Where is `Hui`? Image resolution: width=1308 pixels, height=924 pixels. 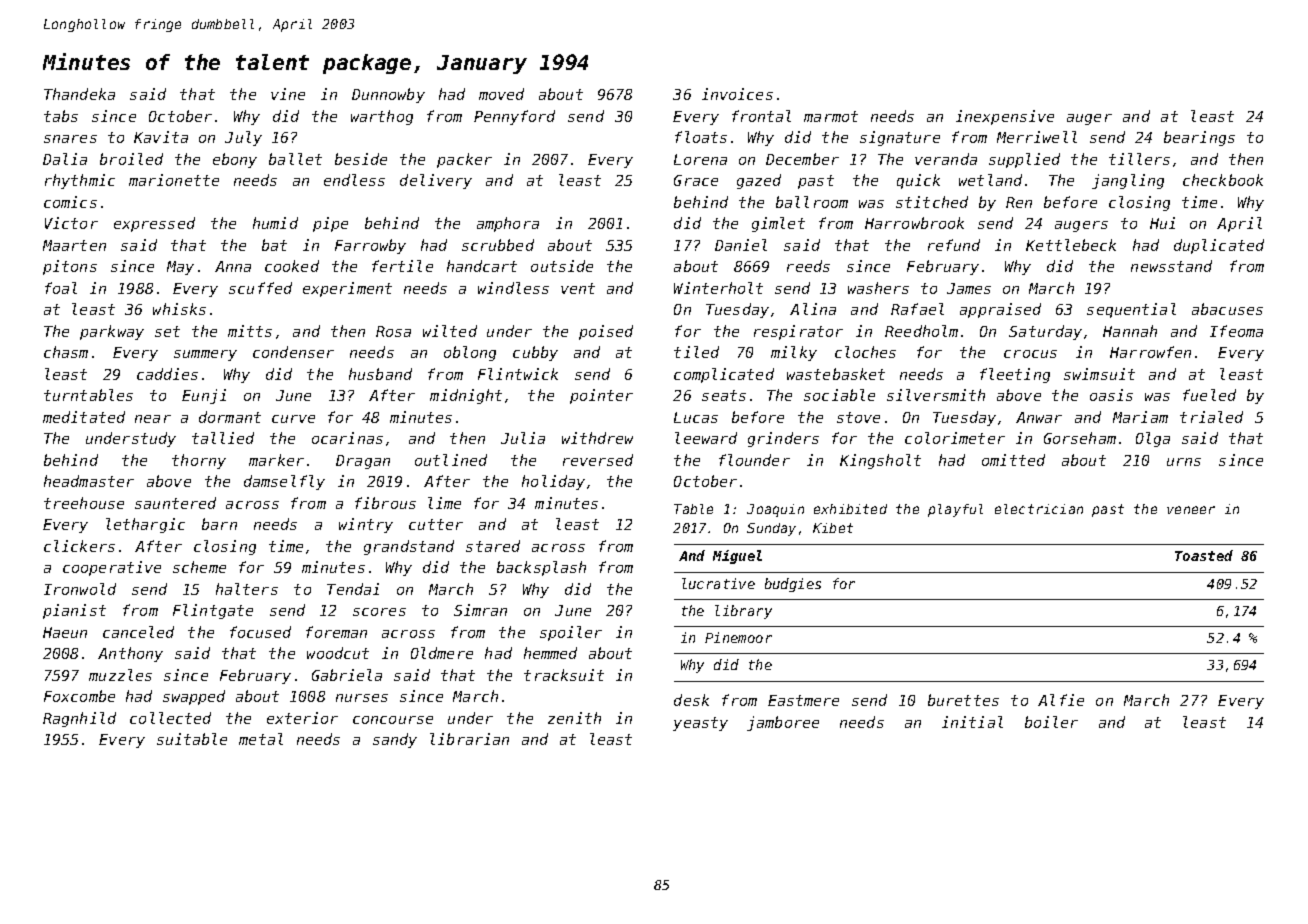
Hui is located at coordinates (1162, 223).
